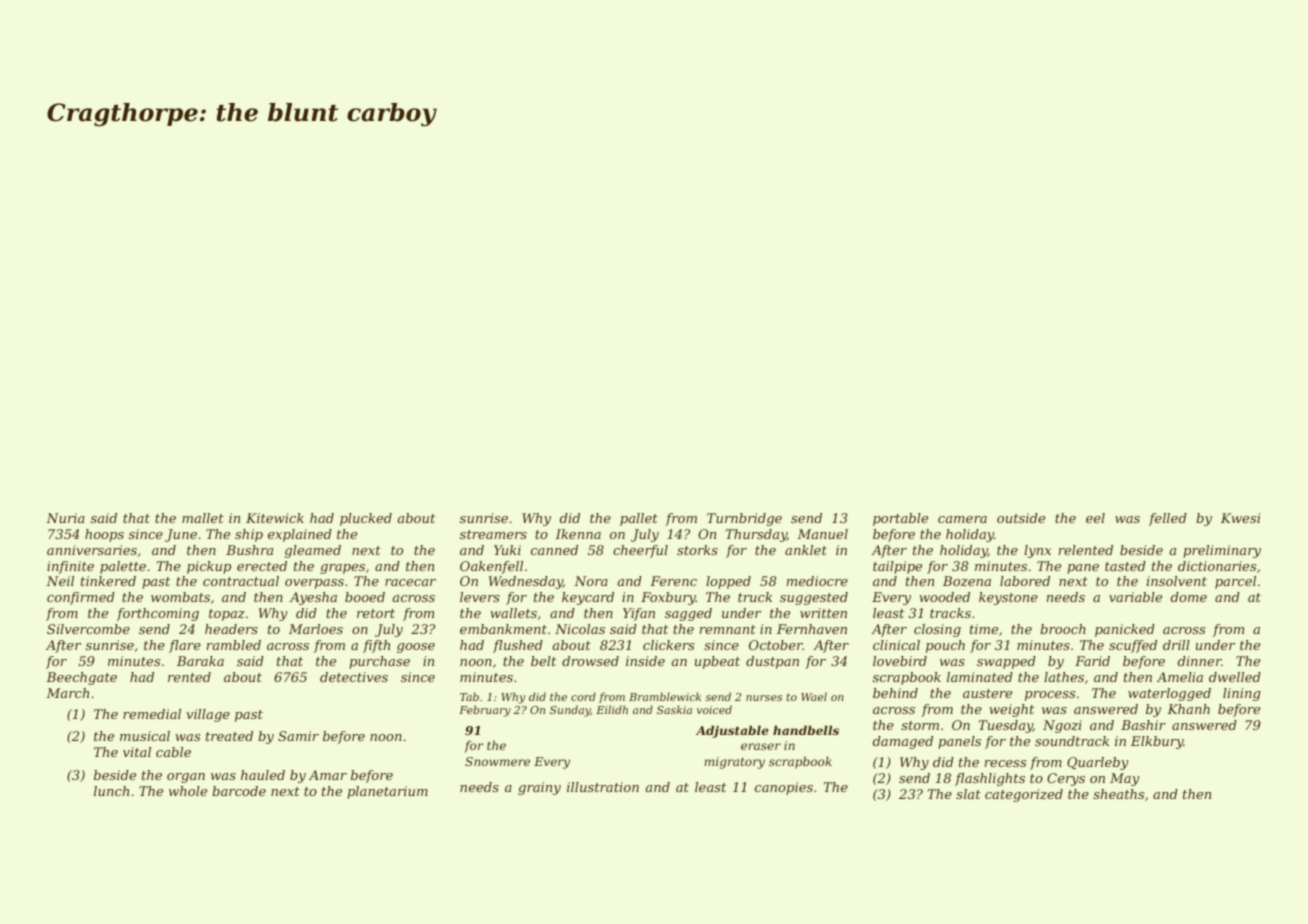 Image resolution: width=1308 pixels, height=924 pixels. What do you see at coordinates (668, 645) in the page?
I see `clickers` at bounding box center [668, 645].
